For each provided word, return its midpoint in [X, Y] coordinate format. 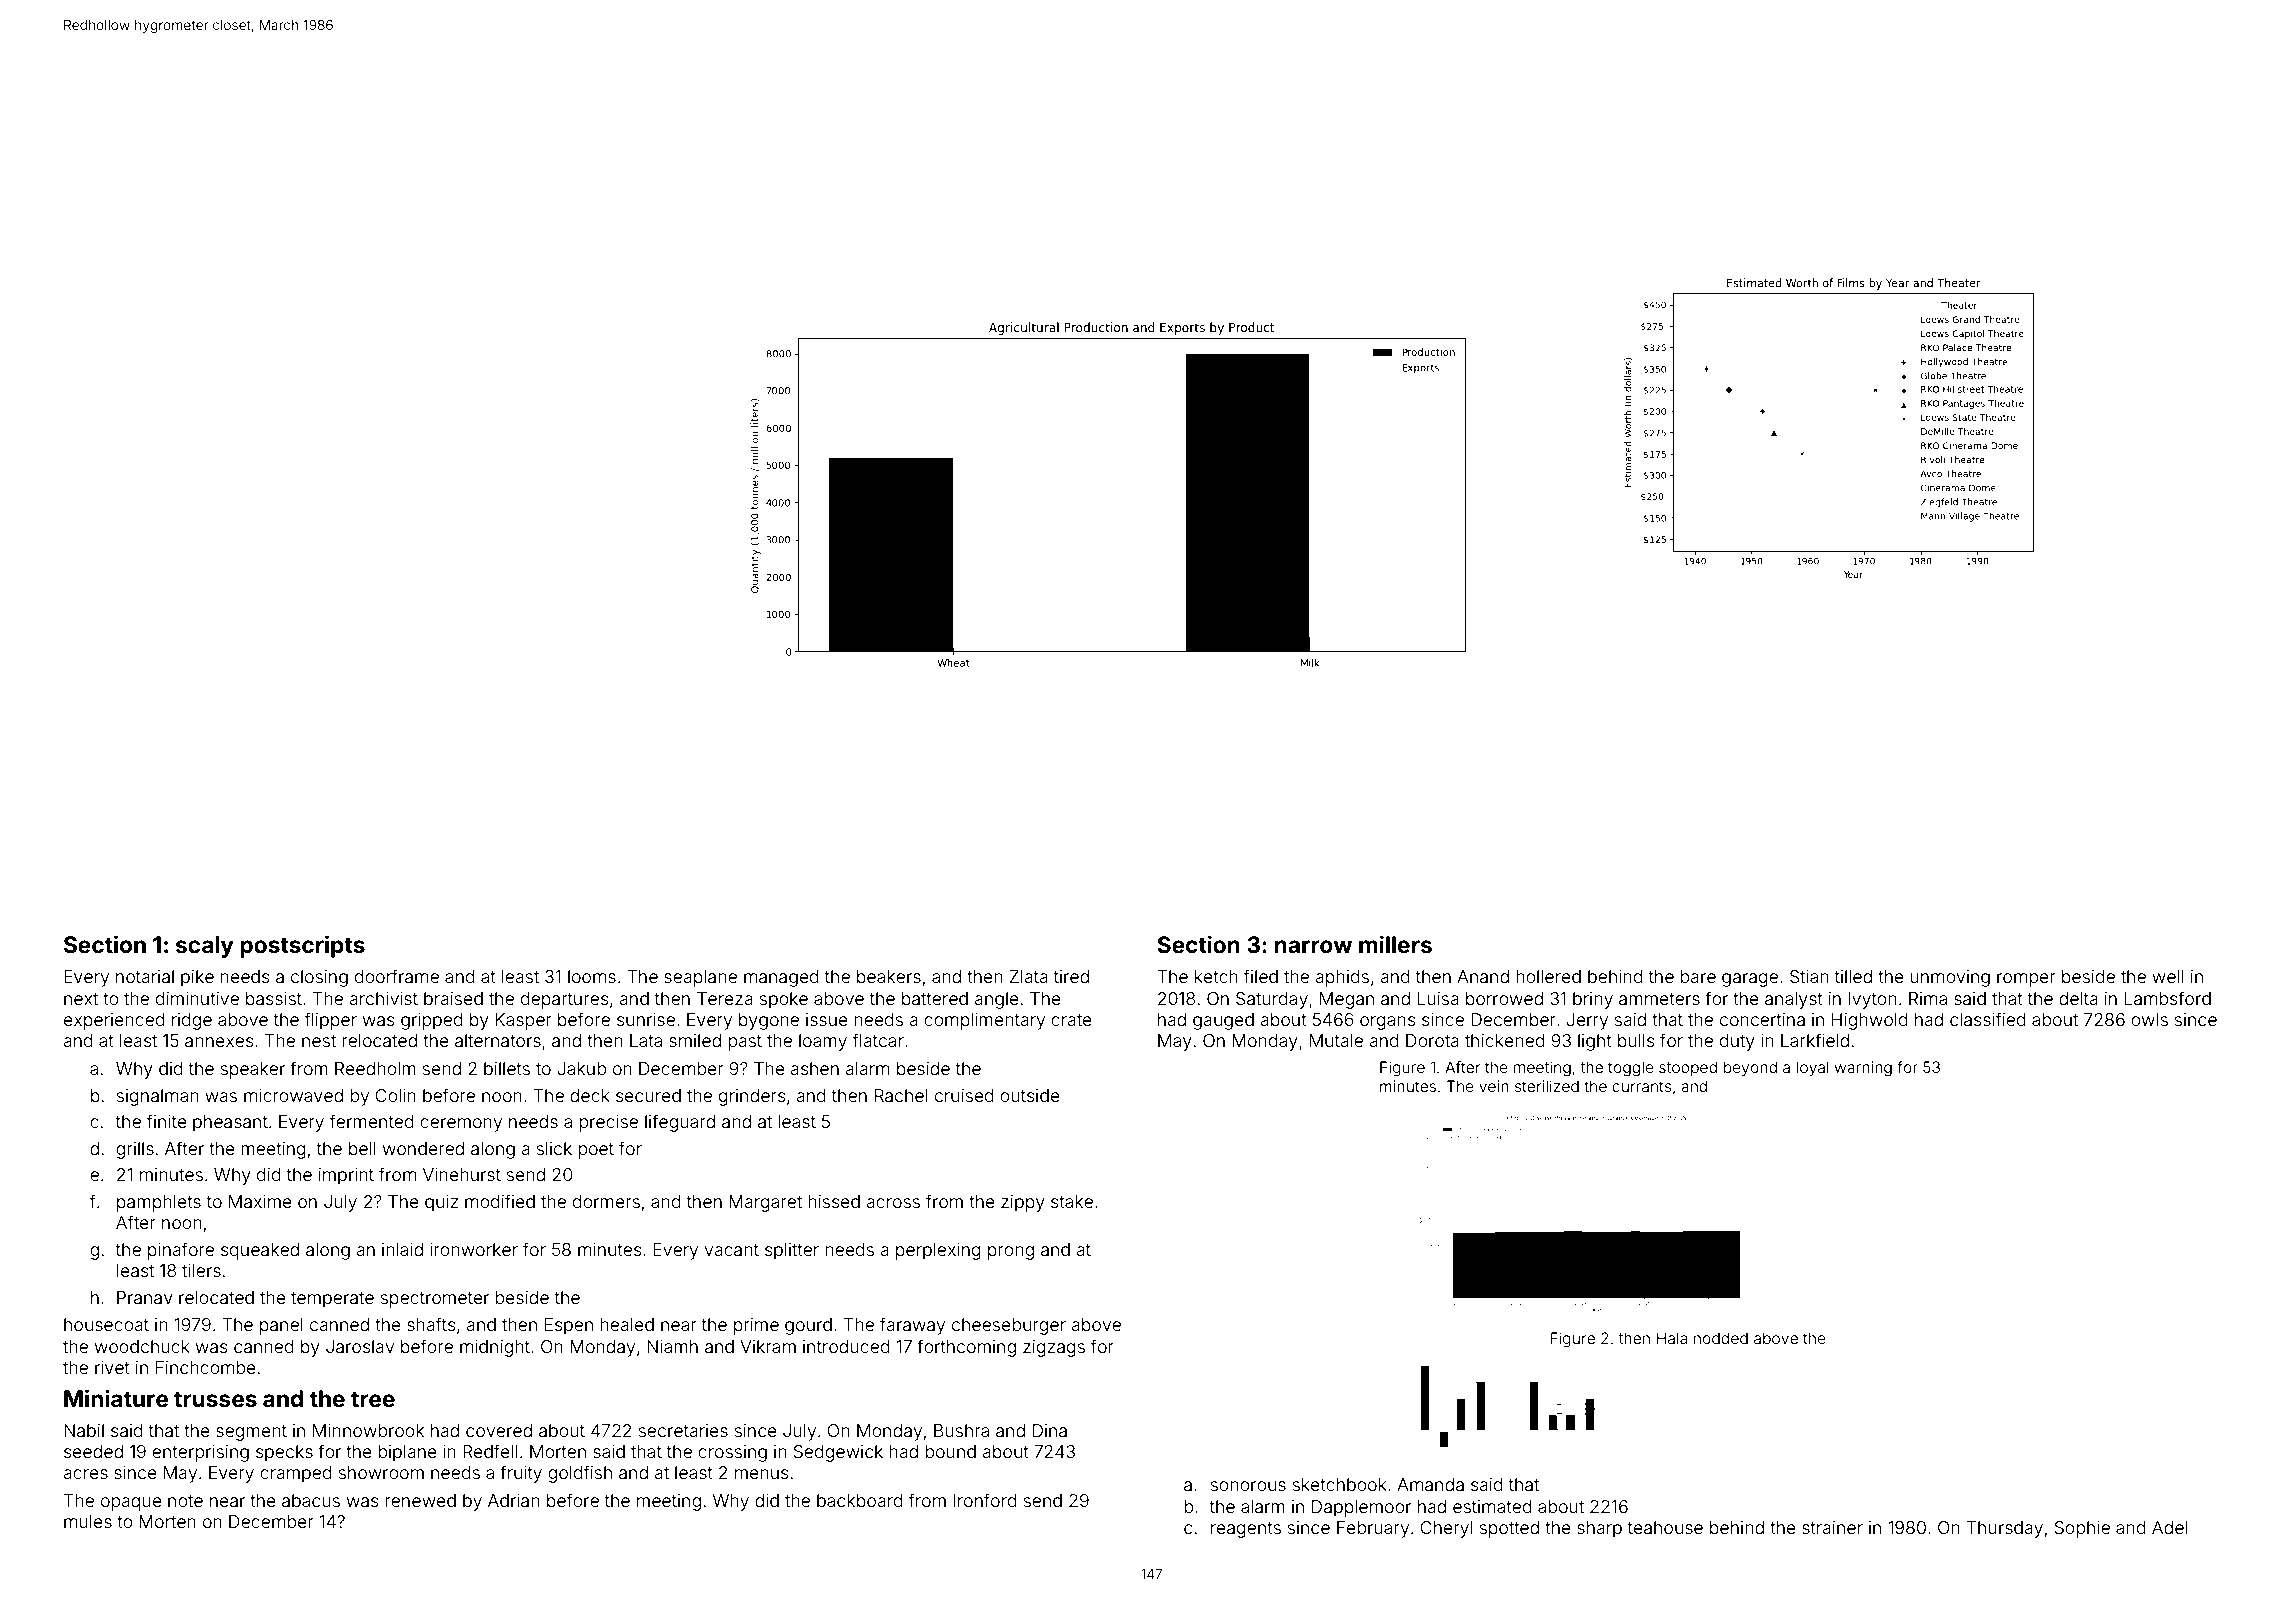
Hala [1672, 1338]
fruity [521, 1474]
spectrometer [435, 1300]
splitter [792, 1251]
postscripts [302, 946]
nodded [1721, 1338]
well [2168, 976]
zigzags [1054, 1348]
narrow [1313, 947]
